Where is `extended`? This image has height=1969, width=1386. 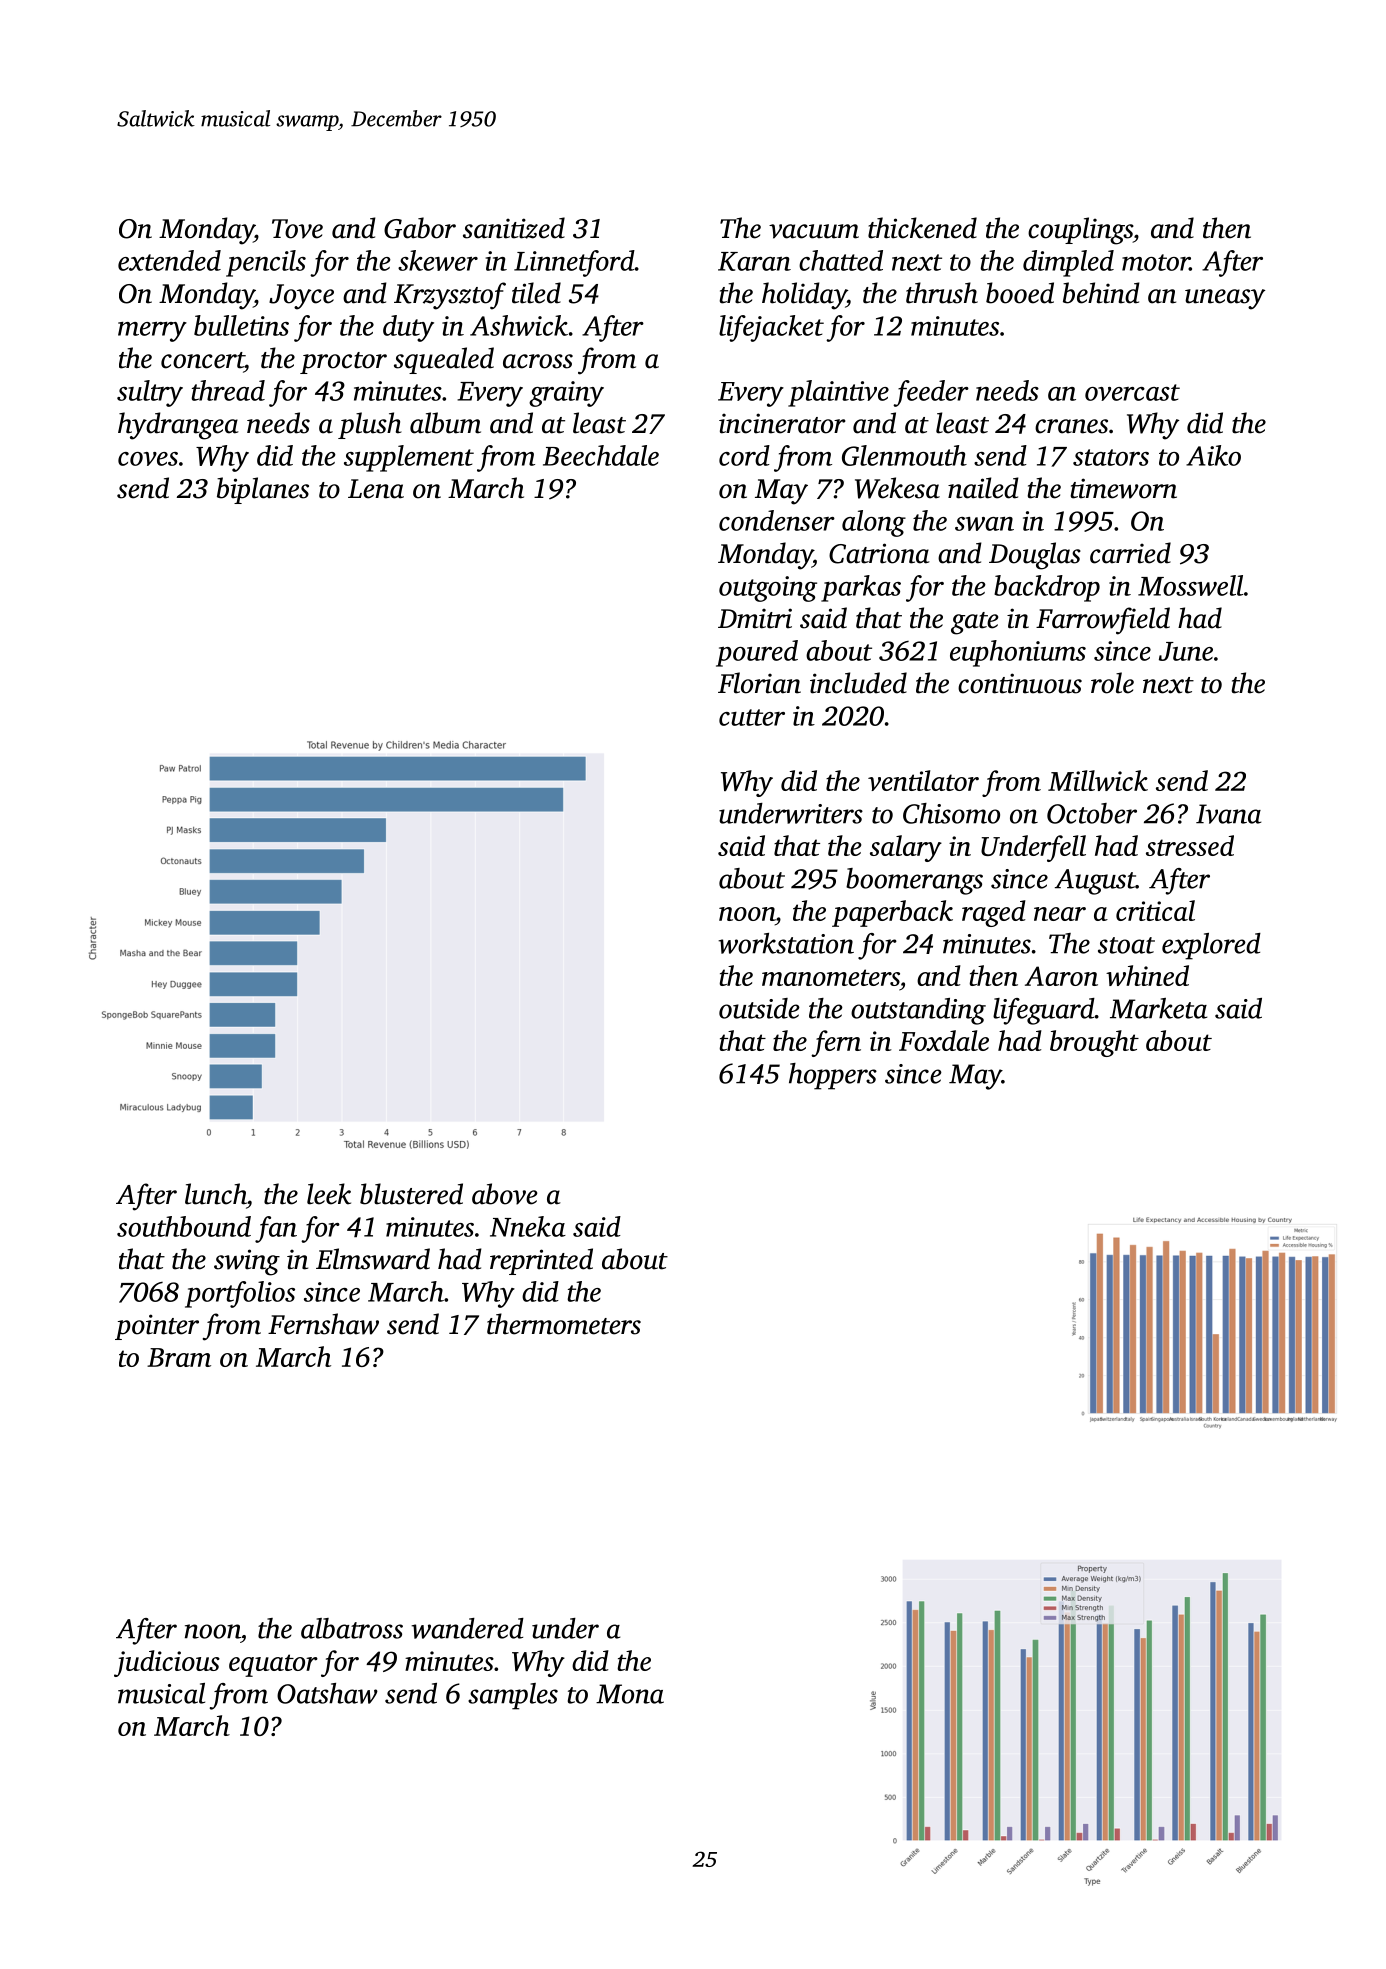
extended is located at coordinates (169, 260).
